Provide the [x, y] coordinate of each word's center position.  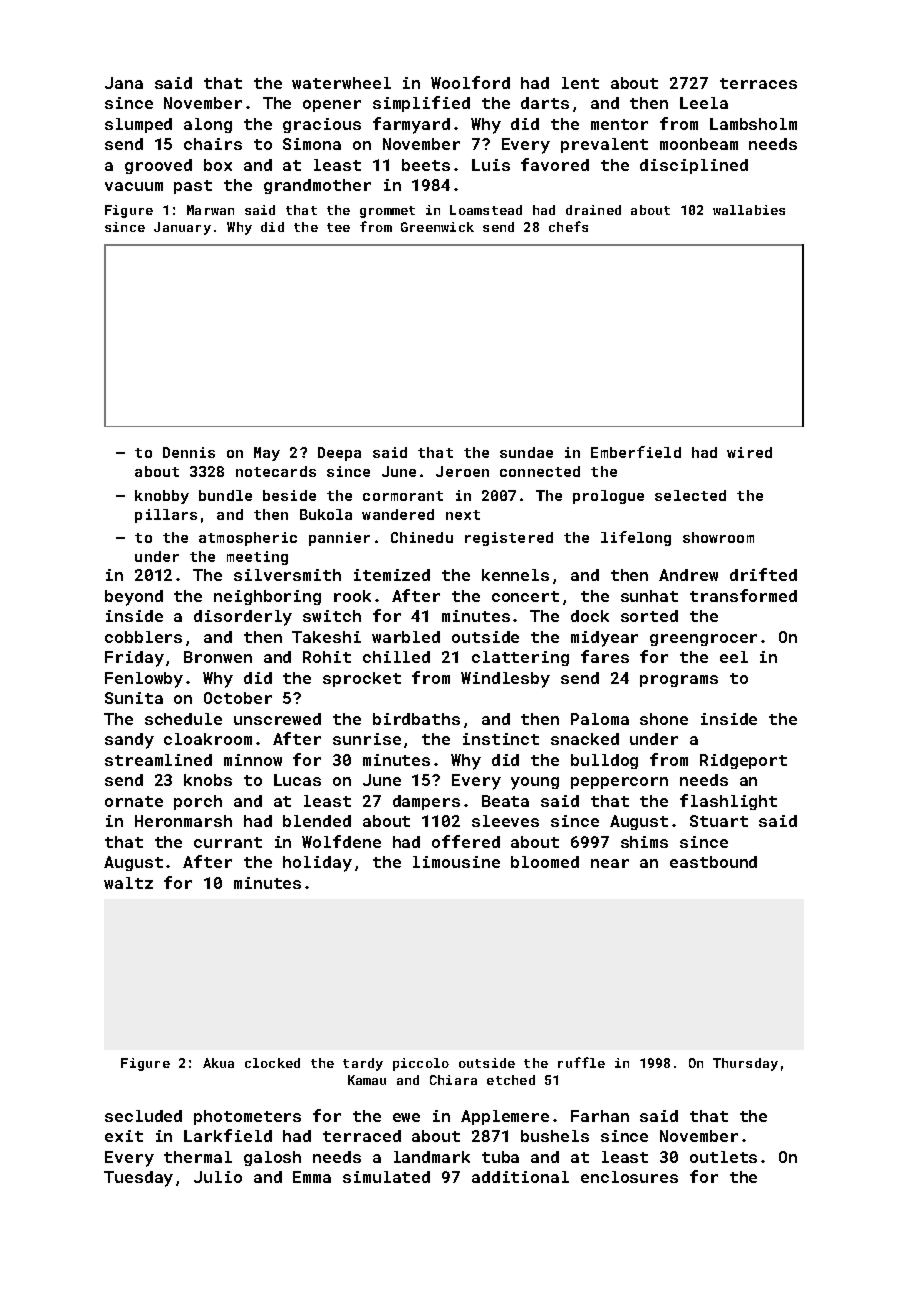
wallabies [749, 210]
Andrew [688, 575]
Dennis [189, 452]
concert [525, 596]
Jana [124, 83]
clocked [272, 1063]
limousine [456, 862]
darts [545, 103]
